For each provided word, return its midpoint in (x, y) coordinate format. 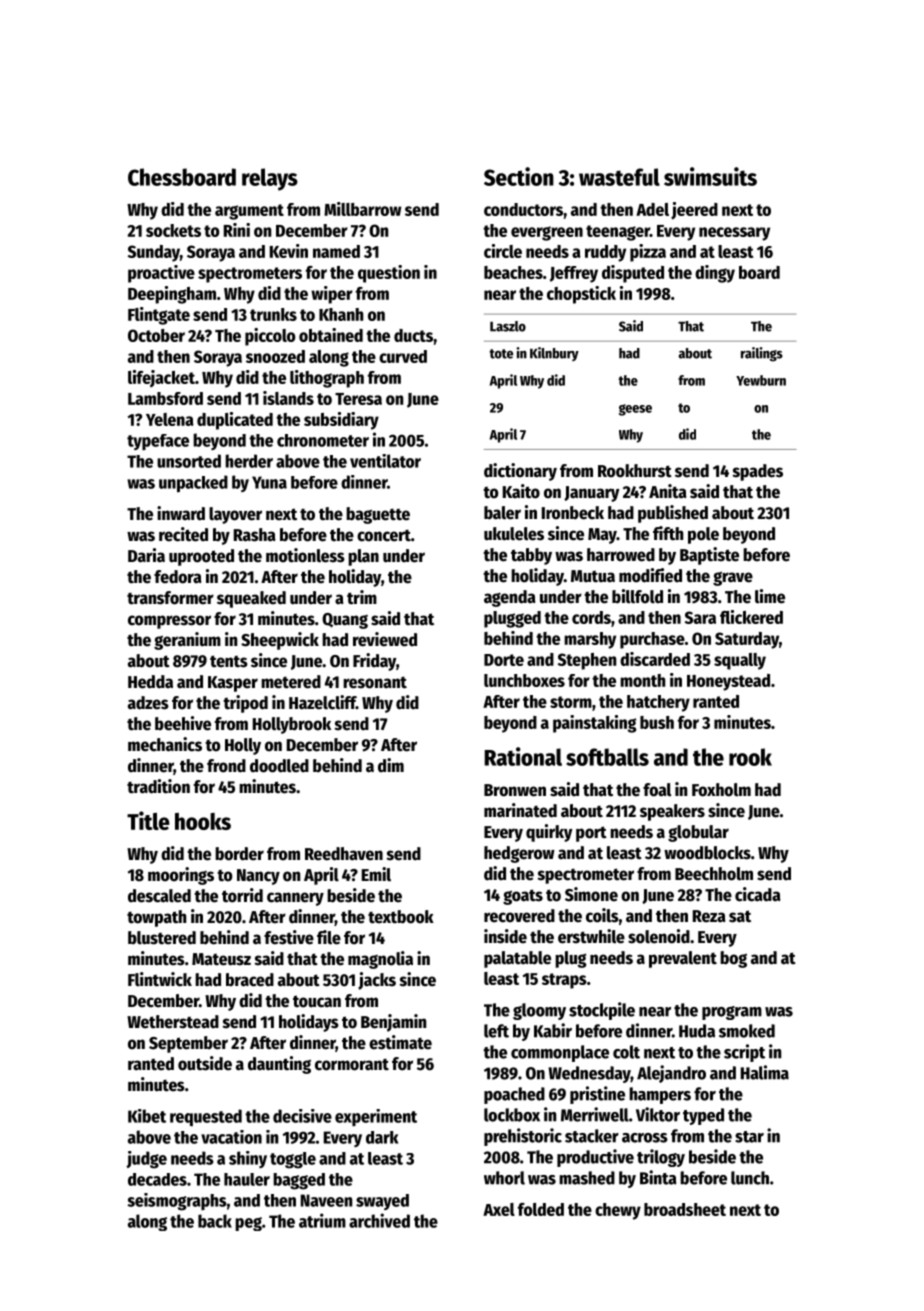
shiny (248, 1159)
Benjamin (393, 1023)
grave (733, 578)
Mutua (593, 576)
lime (770, 596)
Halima (765, 1072)
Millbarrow (362, 209)
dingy (715, 274)
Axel (499, 1209)
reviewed (385, 639)
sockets (173, 230)
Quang (345, 621)
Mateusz (221, 959)
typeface (158, 442)
